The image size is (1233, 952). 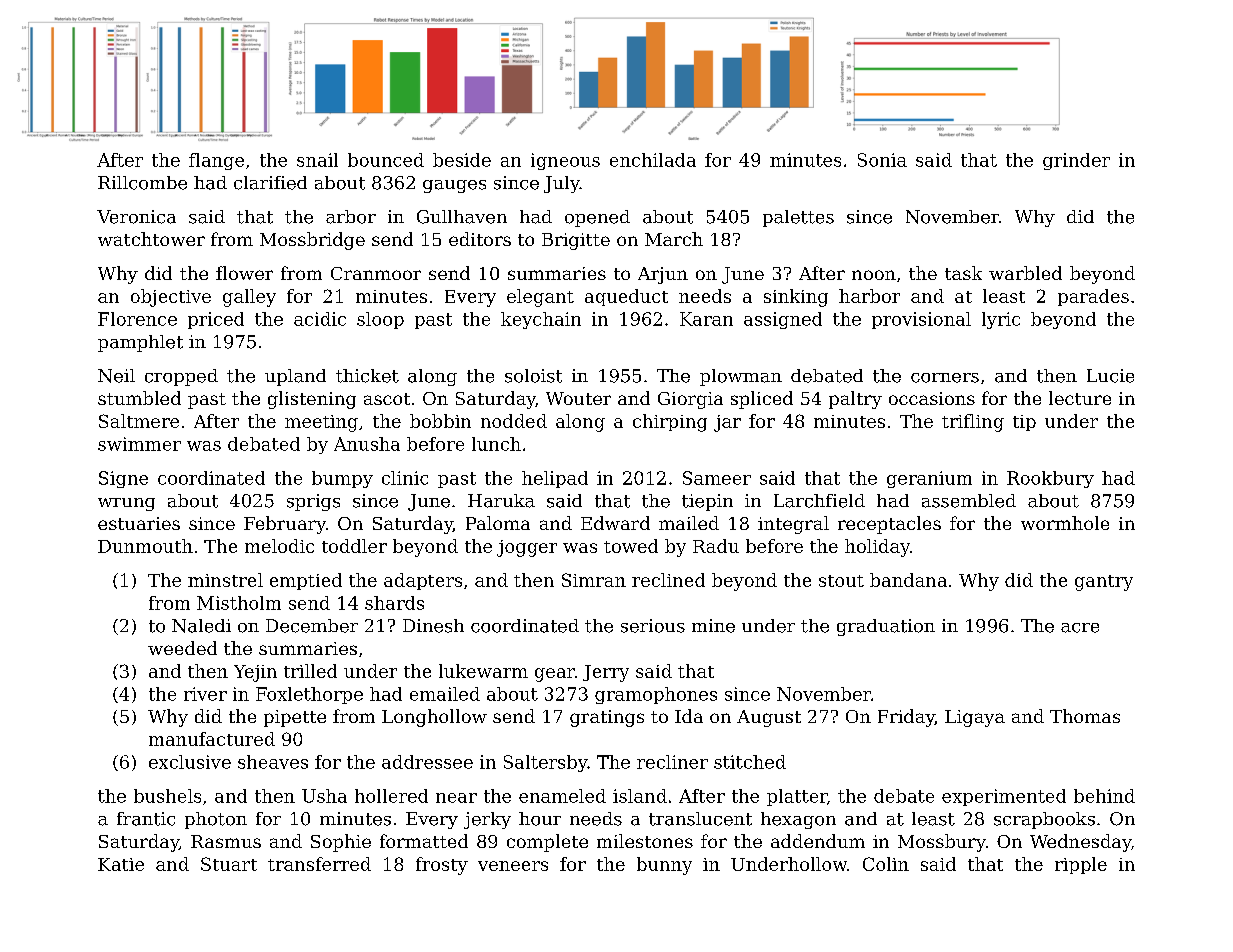 What do you see at coordinates (1065, 523) in the page?
I see `wormhole` at bounding box center [1065, 523].
